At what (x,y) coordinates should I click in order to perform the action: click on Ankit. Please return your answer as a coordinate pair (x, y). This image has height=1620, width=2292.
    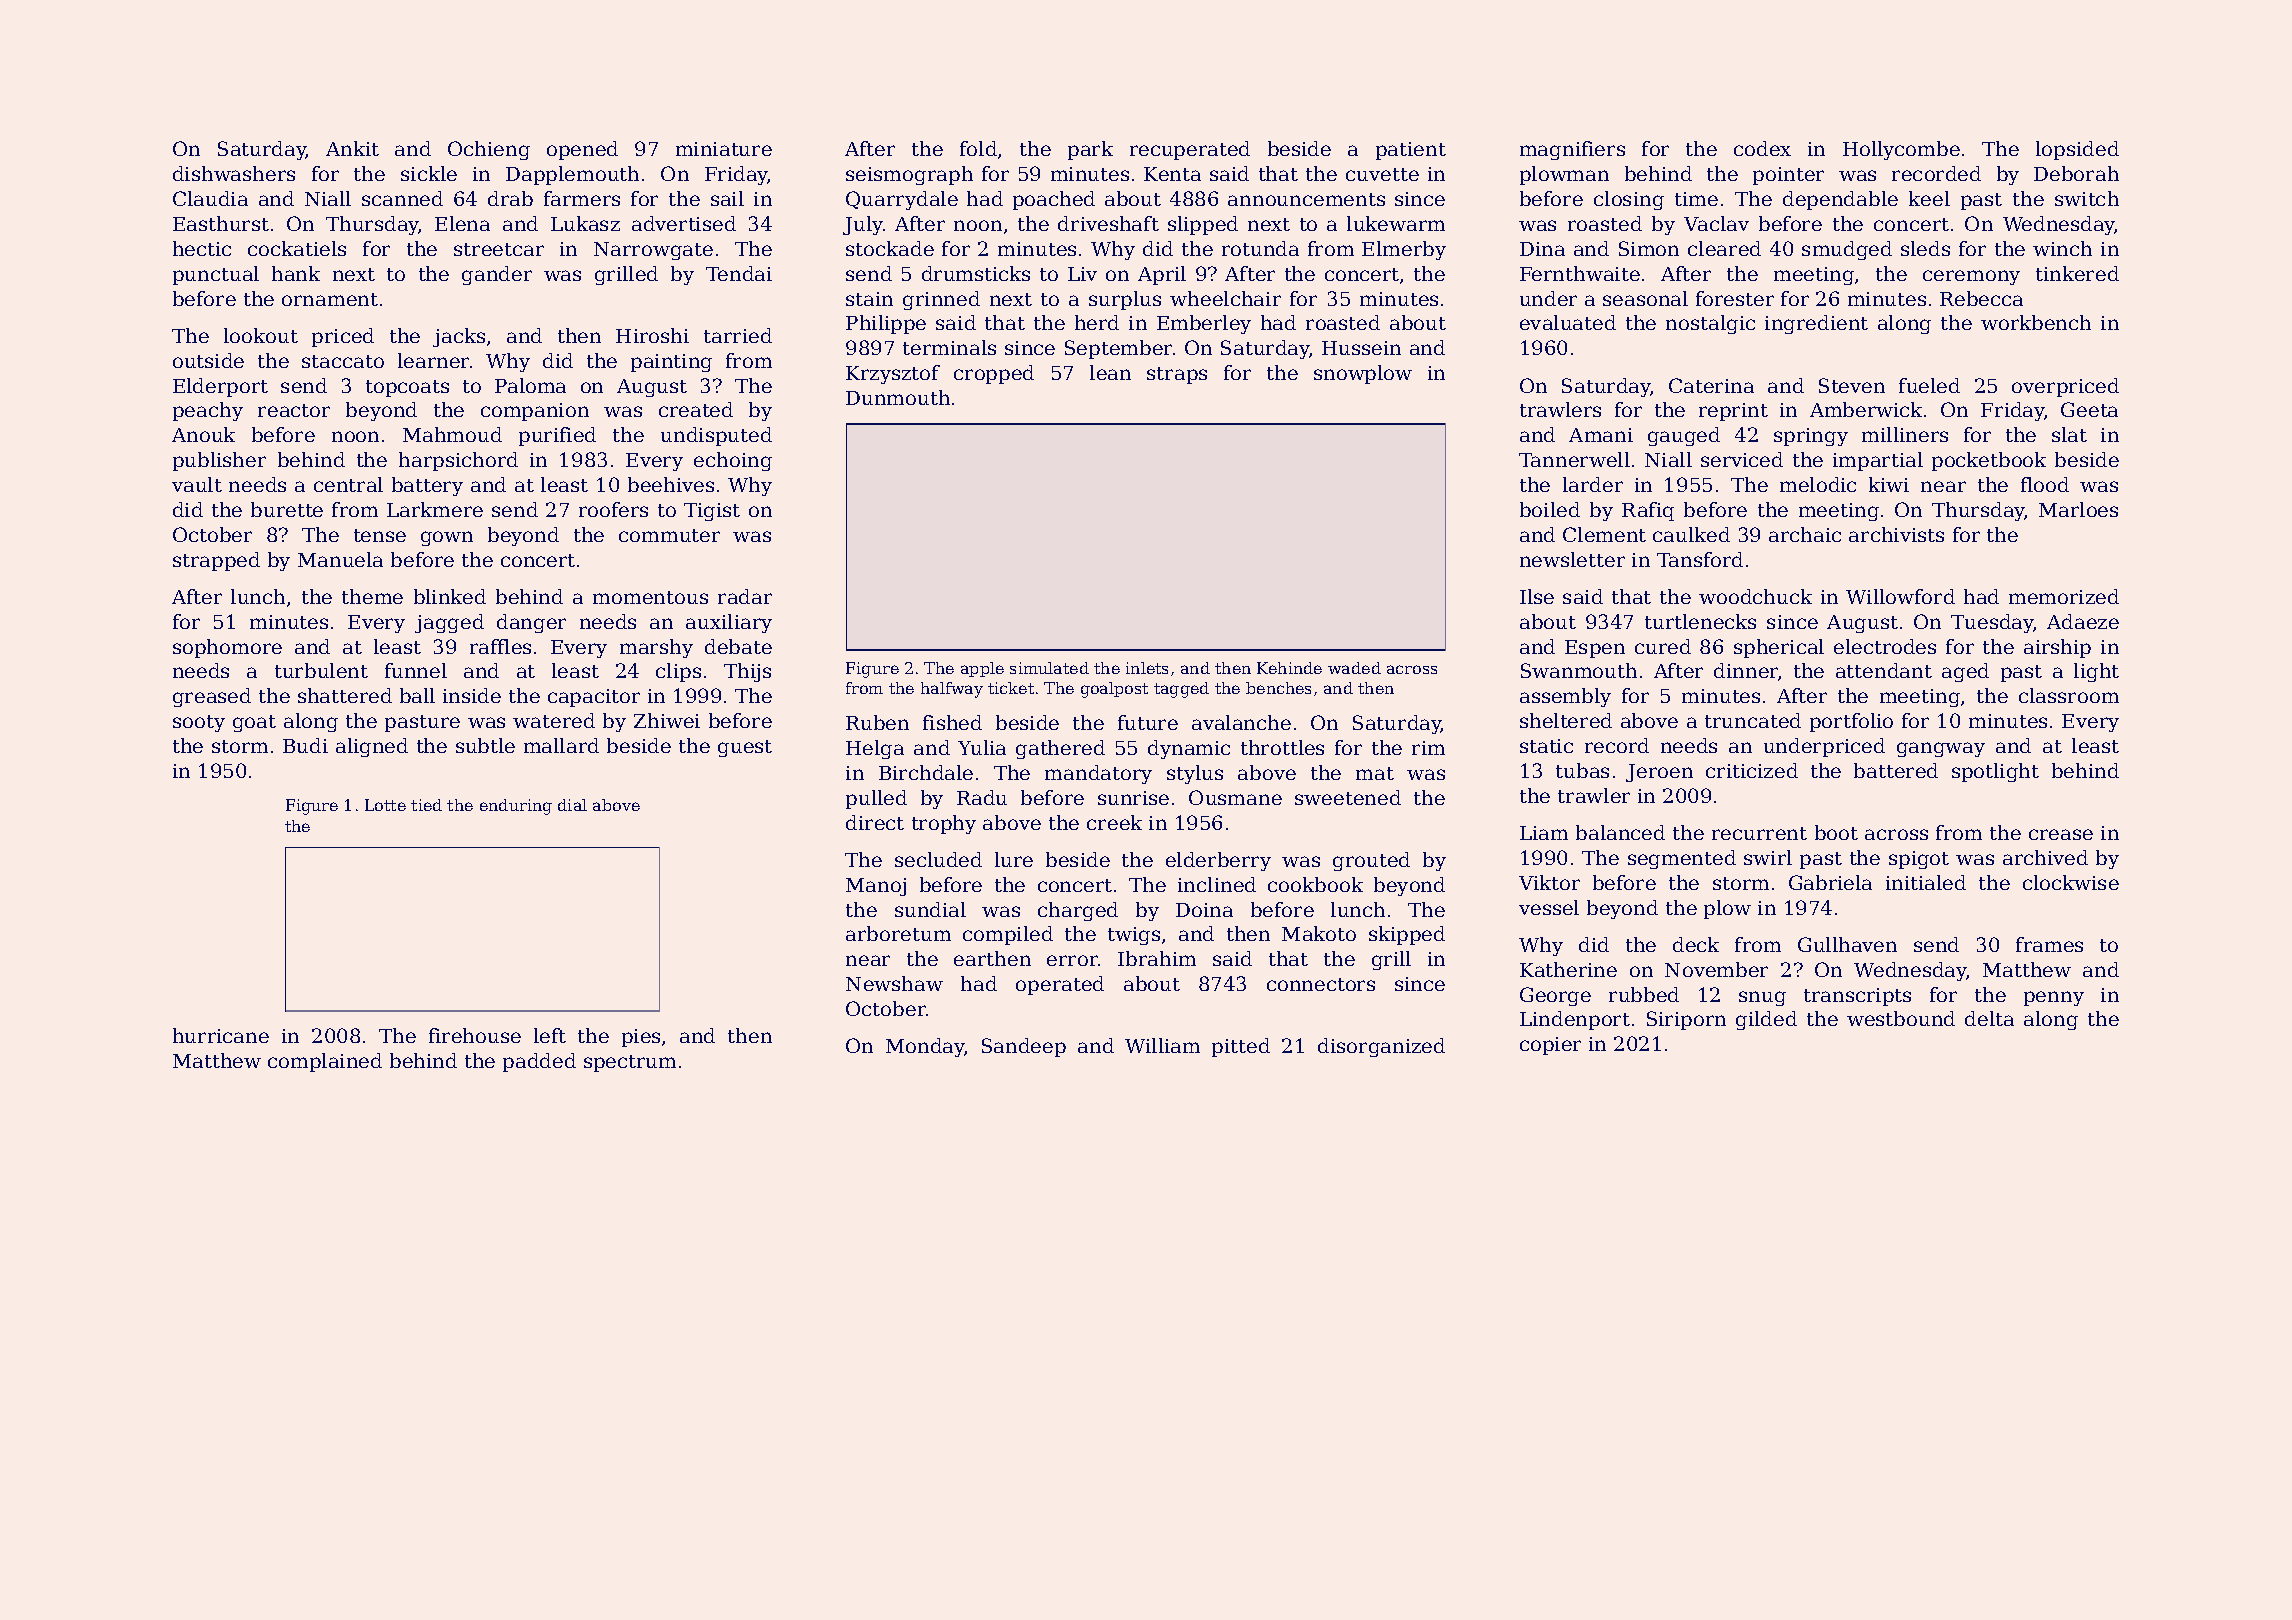
    Looking at the image, I should click on (352, 148).
